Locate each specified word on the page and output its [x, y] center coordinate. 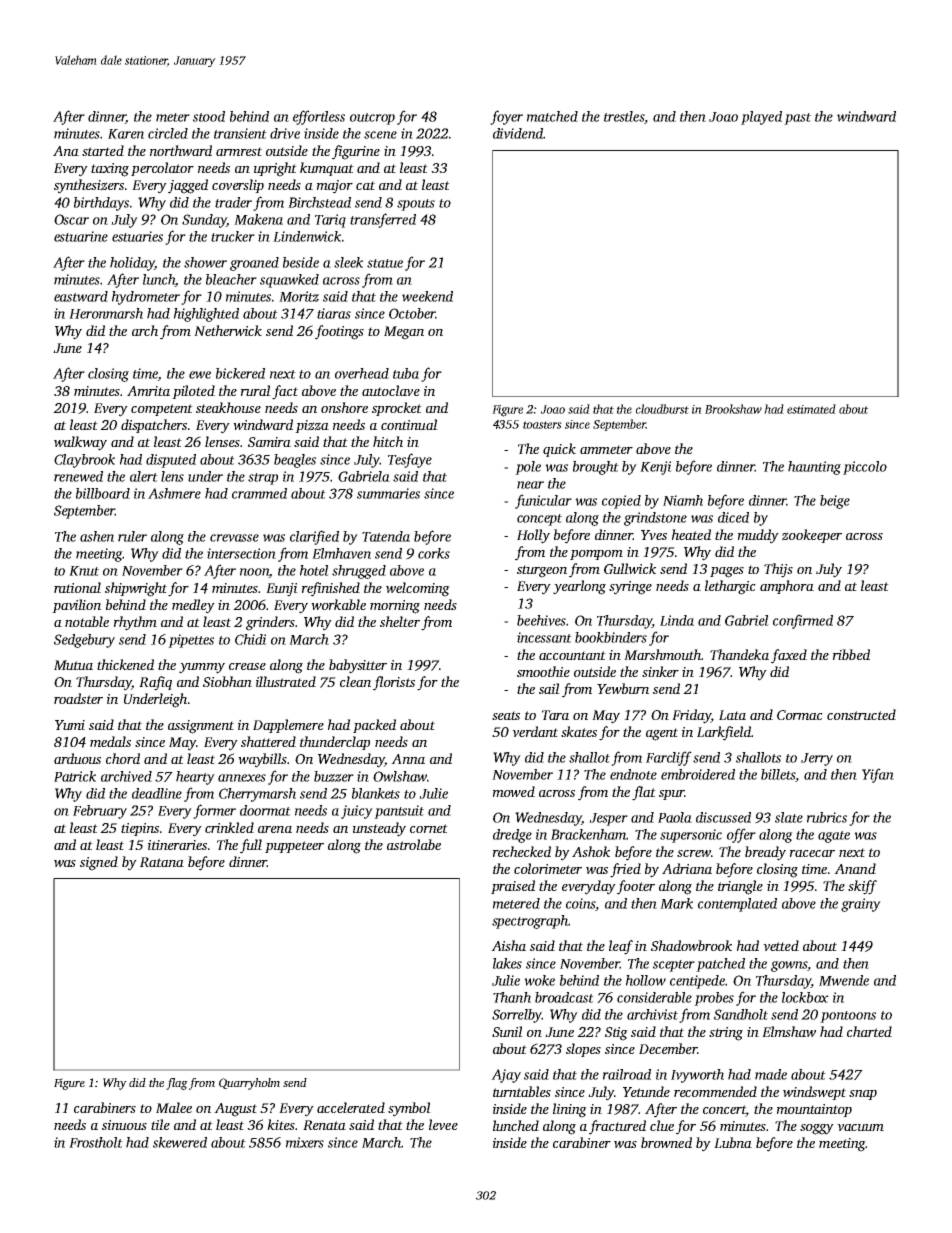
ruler [132, 536]
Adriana [687, 868]
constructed [861, 714]
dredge [512, 836]
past [797, 119]
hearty [195, 778]
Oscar [71, 219]
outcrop [372, 119]
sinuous [124, 1125]
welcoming [418, 589]
